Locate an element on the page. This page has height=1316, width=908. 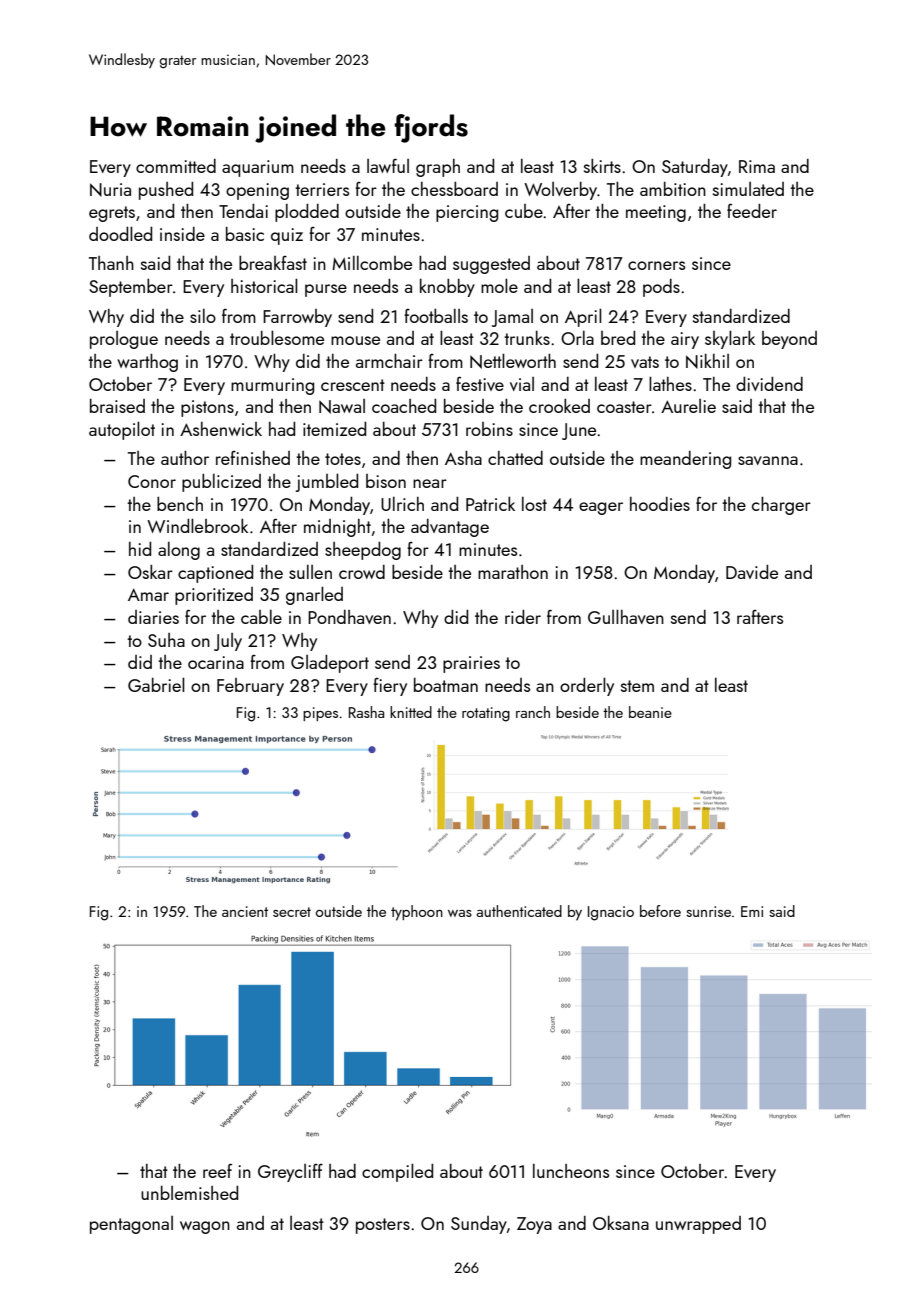
typhoon is located at coordinates (417, 913).
